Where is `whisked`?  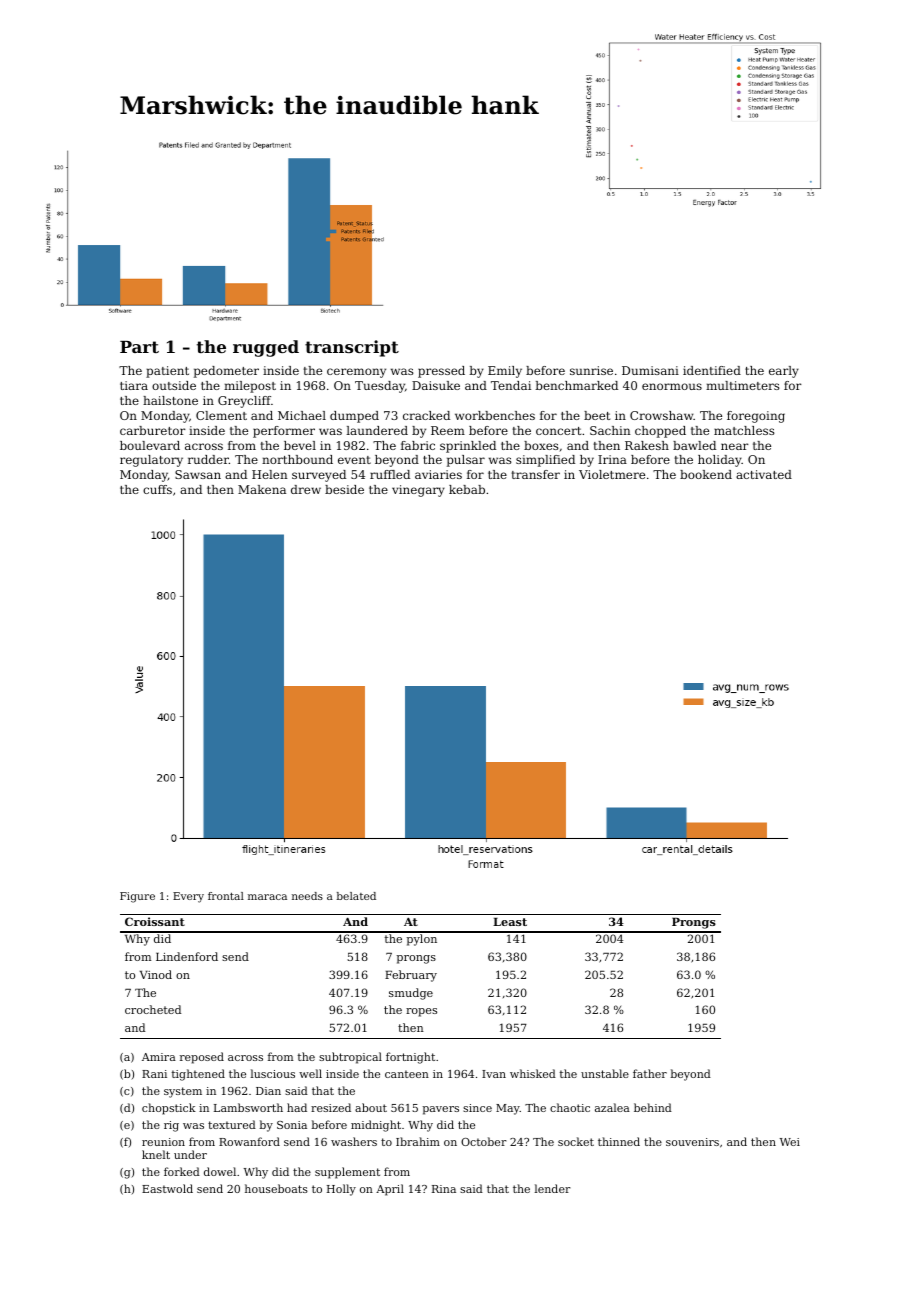
whisked is located at coordinates (533, 1073).
